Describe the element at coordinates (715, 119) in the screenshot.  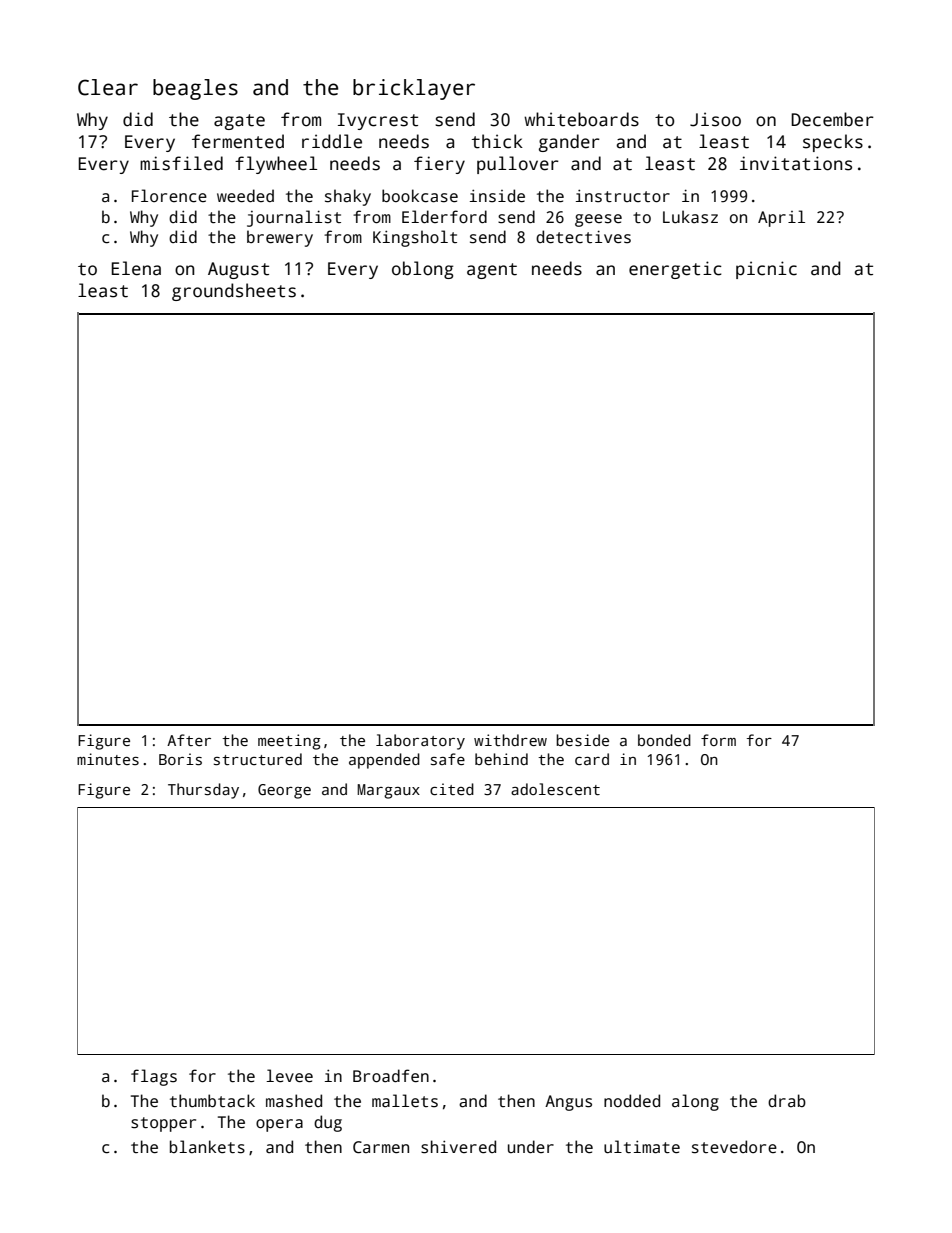
I see `Jisoo` at that location.
